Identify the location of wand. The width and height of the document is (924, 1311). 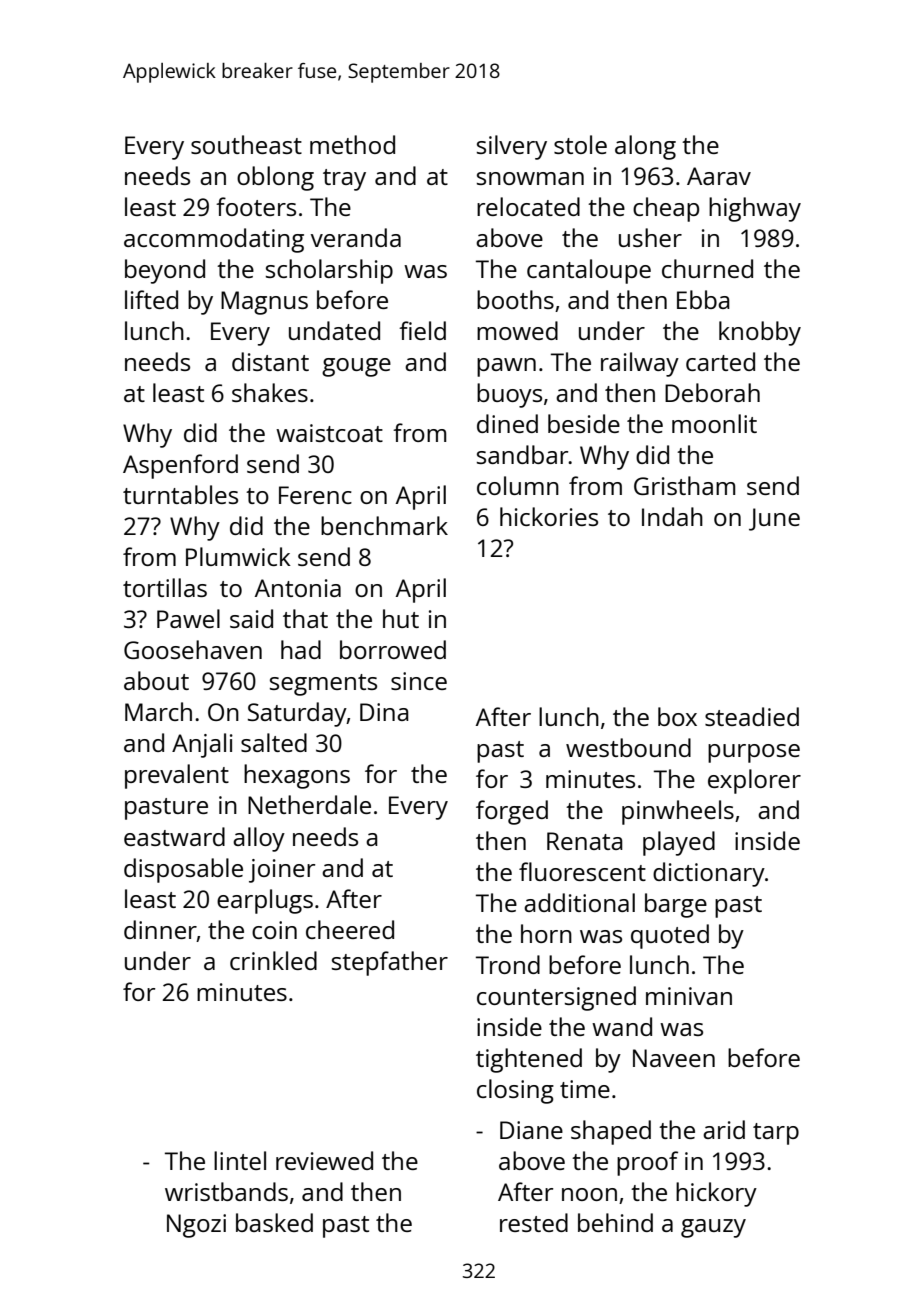
(622, 1026).
